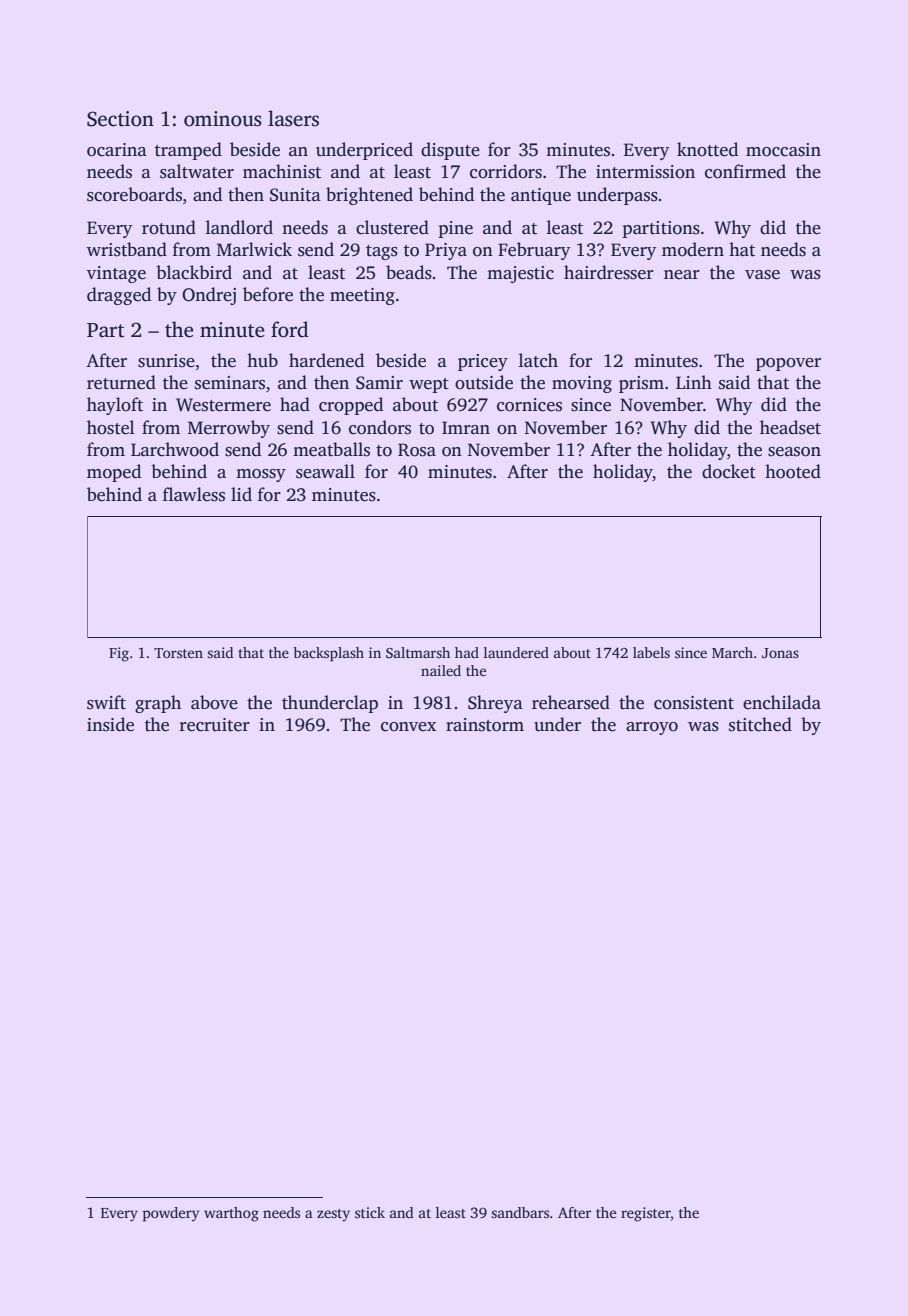 The image size is (908, 1316). I want to click on warthog, so click(231, 1214).
